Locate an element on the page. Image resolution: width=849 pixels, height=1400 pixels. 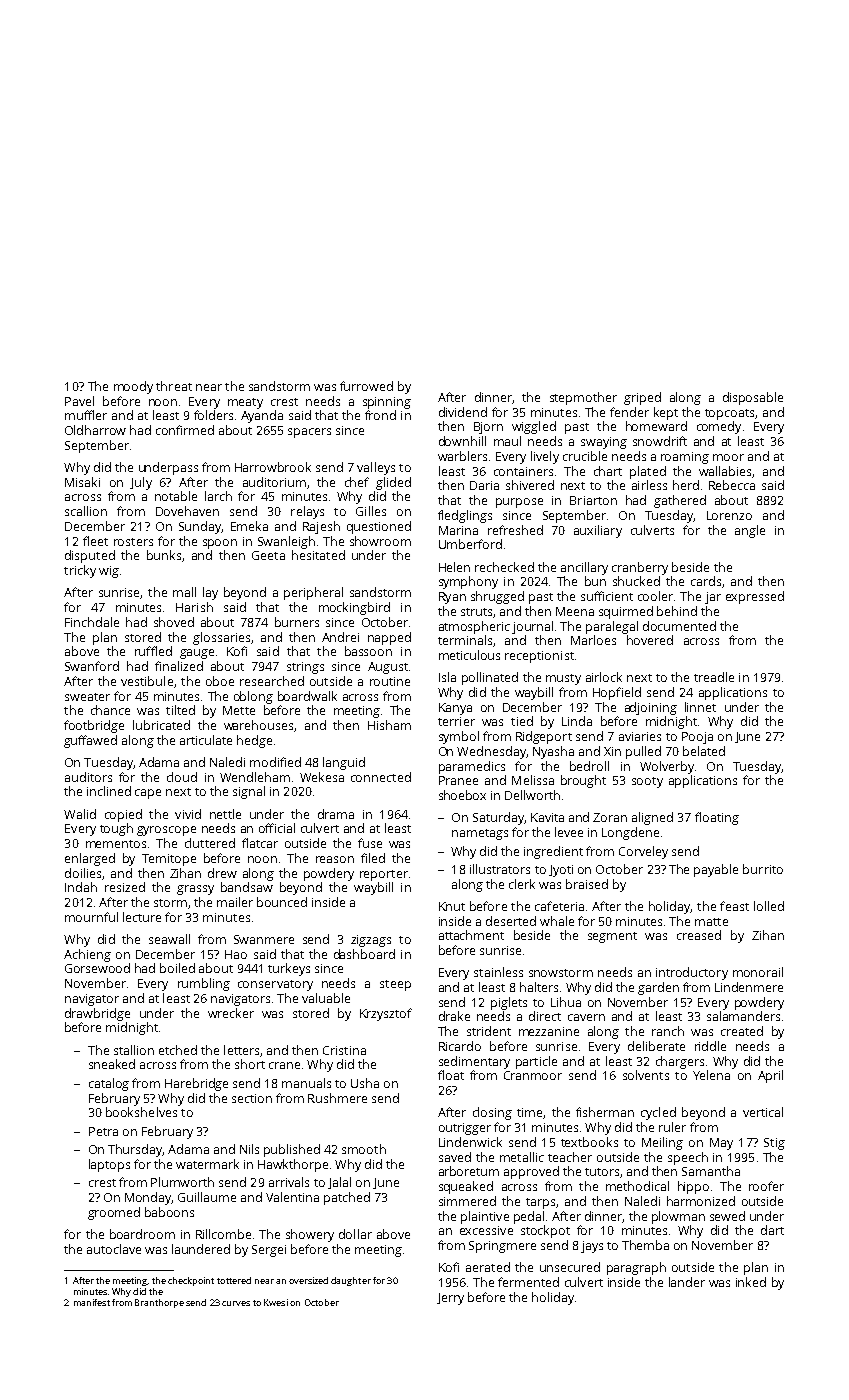
glossaries is located at coordinates (221, 638).
